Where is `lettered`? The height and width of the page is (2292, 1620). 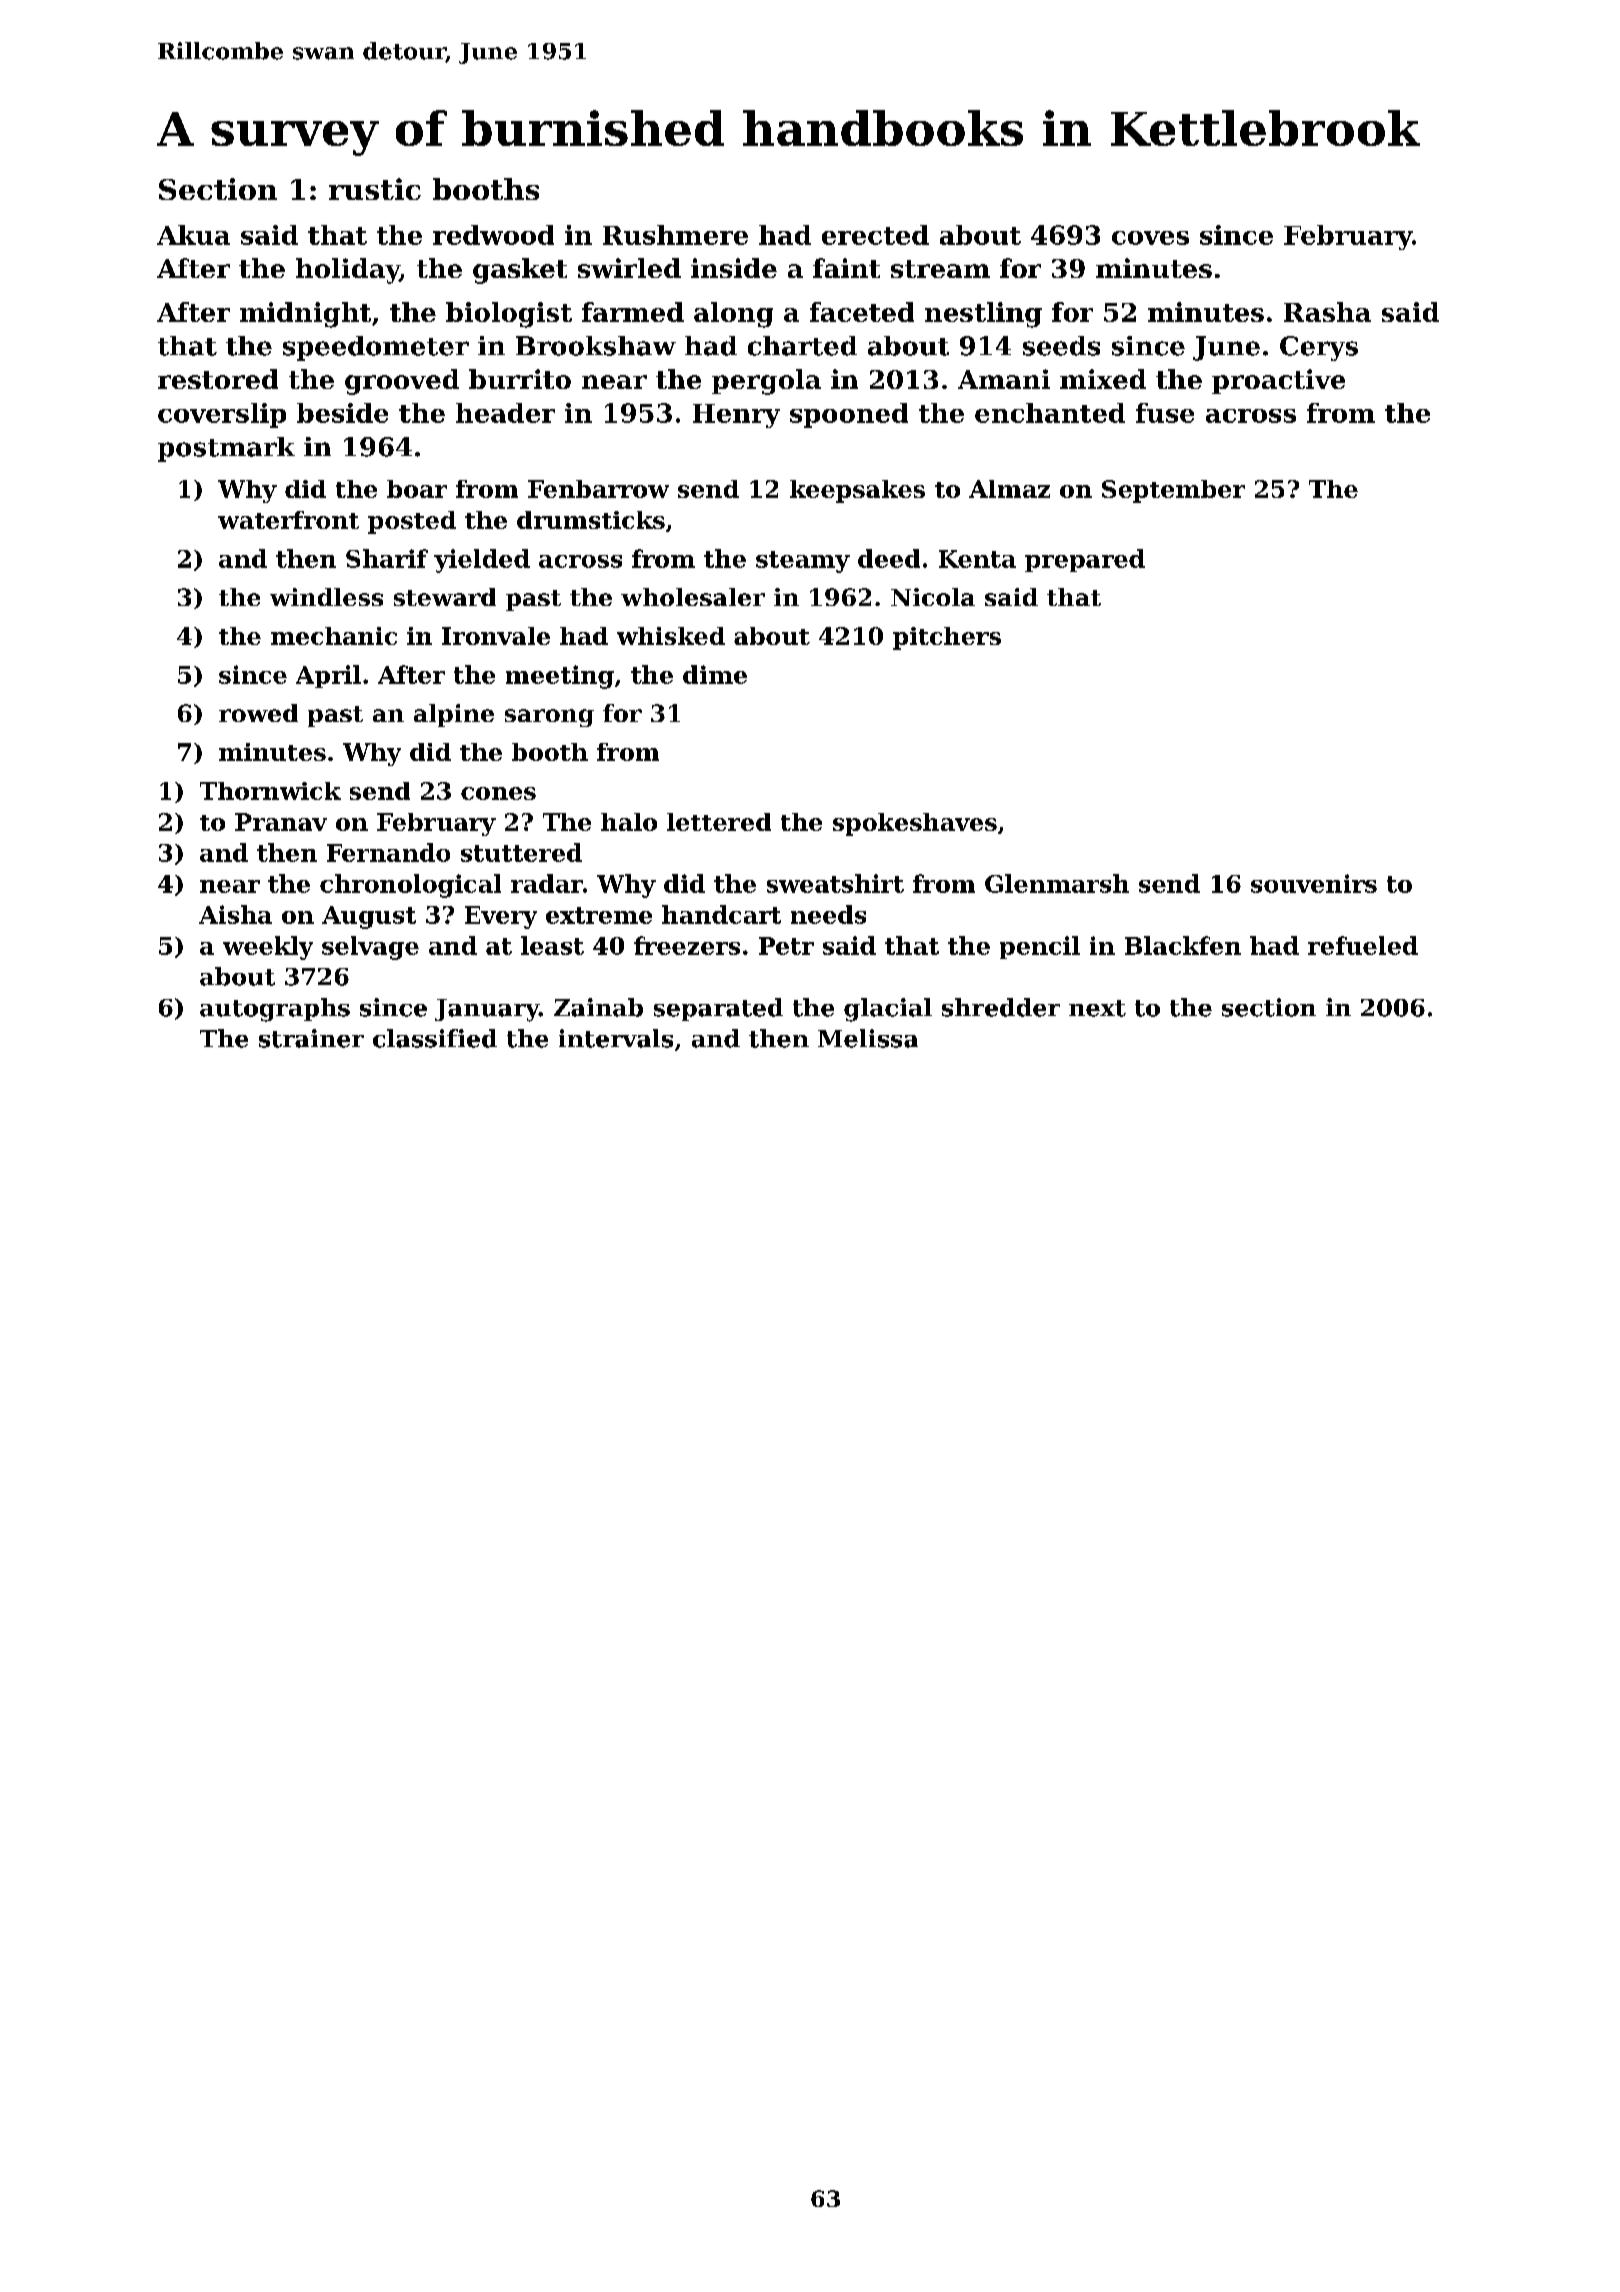 lettered is located at coordinates (719, 822).
